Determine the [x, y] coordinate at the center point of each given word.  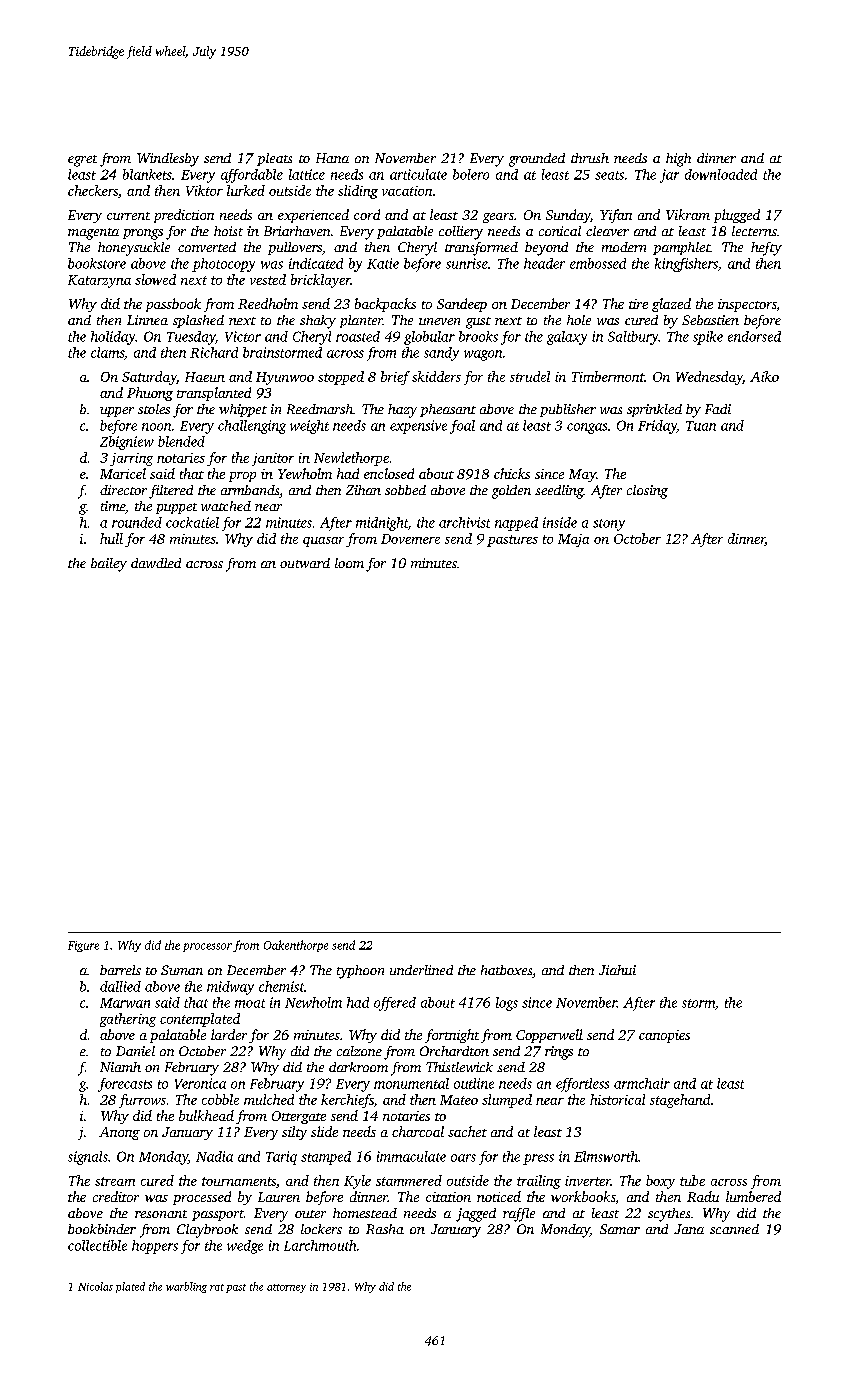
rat [217, 1287]
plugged [737, 216]
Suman [182, 970]
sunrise [467, 263]
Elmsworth [606, 1156]
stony [609, 525]
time [113, 506]
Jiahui [617, 970]
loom [349, 563]
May [582, 475]
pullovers [295, 248]
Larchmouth [320, 1245]
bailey [109, 565]
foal [462, 427]
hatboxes [506, 970]
